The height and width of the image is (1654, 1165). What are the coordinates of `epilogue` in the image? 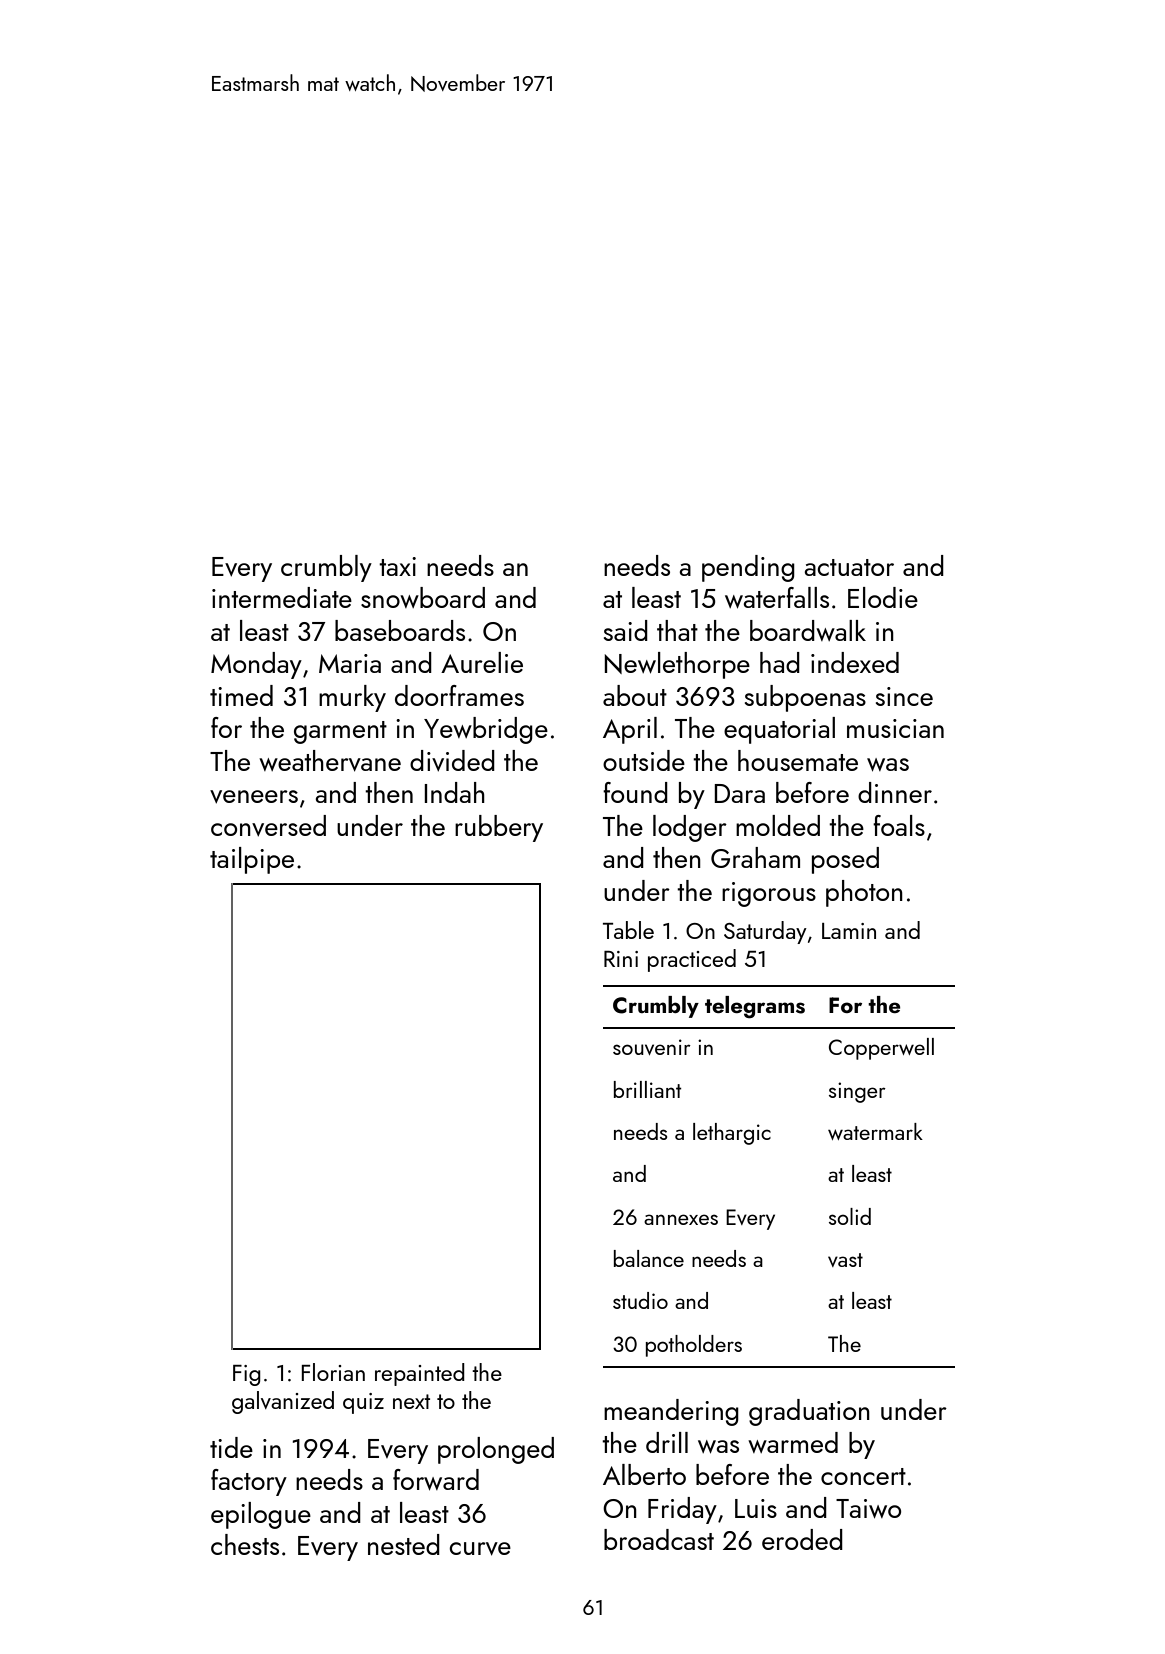 It's located at (261, 1515).
